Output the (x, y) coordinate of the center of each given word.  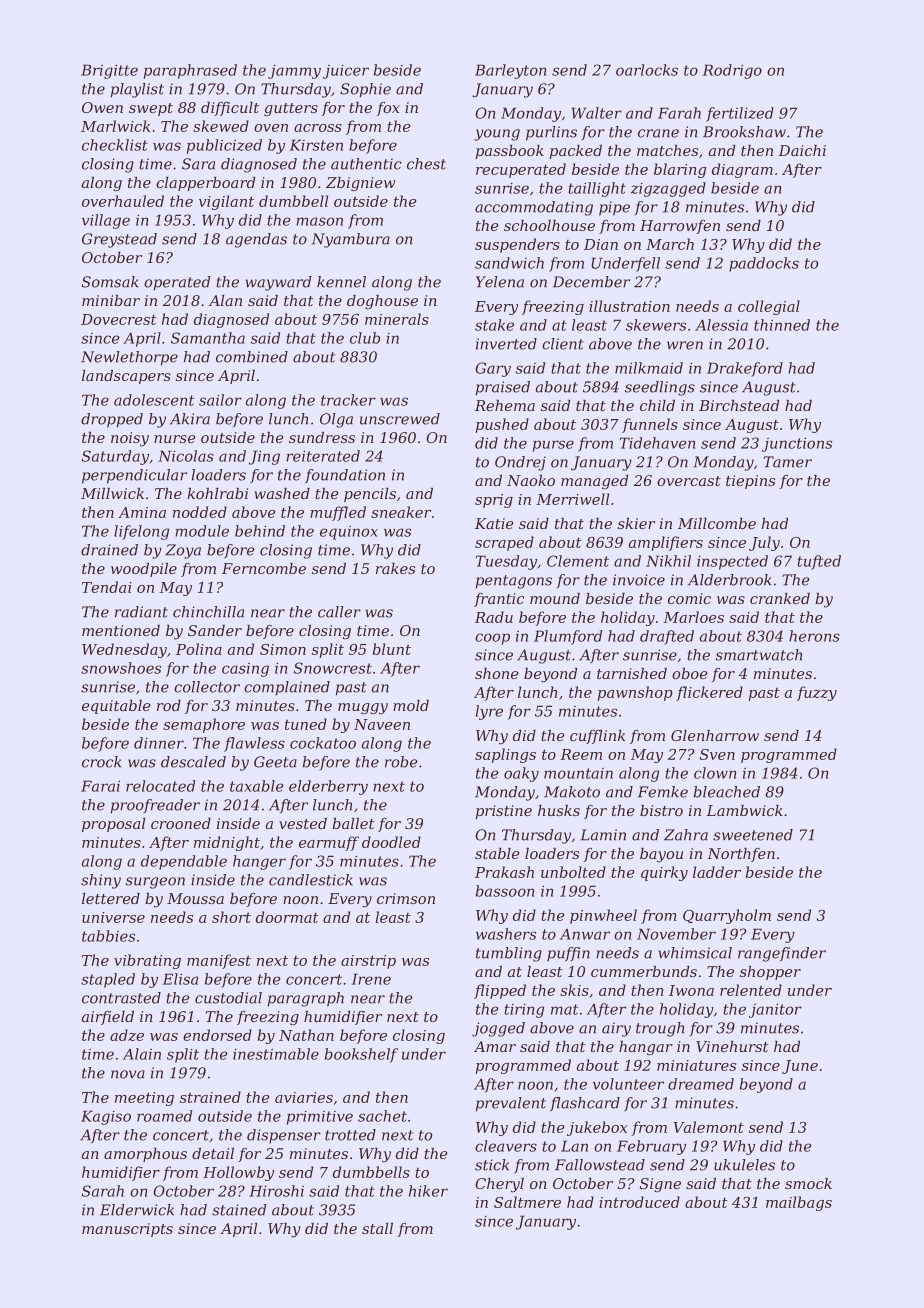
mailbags (799, 1203)
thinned (782, 325)
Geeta (275, 762)
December (591, 282)
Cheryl (499, 1185)
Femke (663, 792)
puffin (568, 954)
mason (319, 221)
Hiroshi (276, 1191)
